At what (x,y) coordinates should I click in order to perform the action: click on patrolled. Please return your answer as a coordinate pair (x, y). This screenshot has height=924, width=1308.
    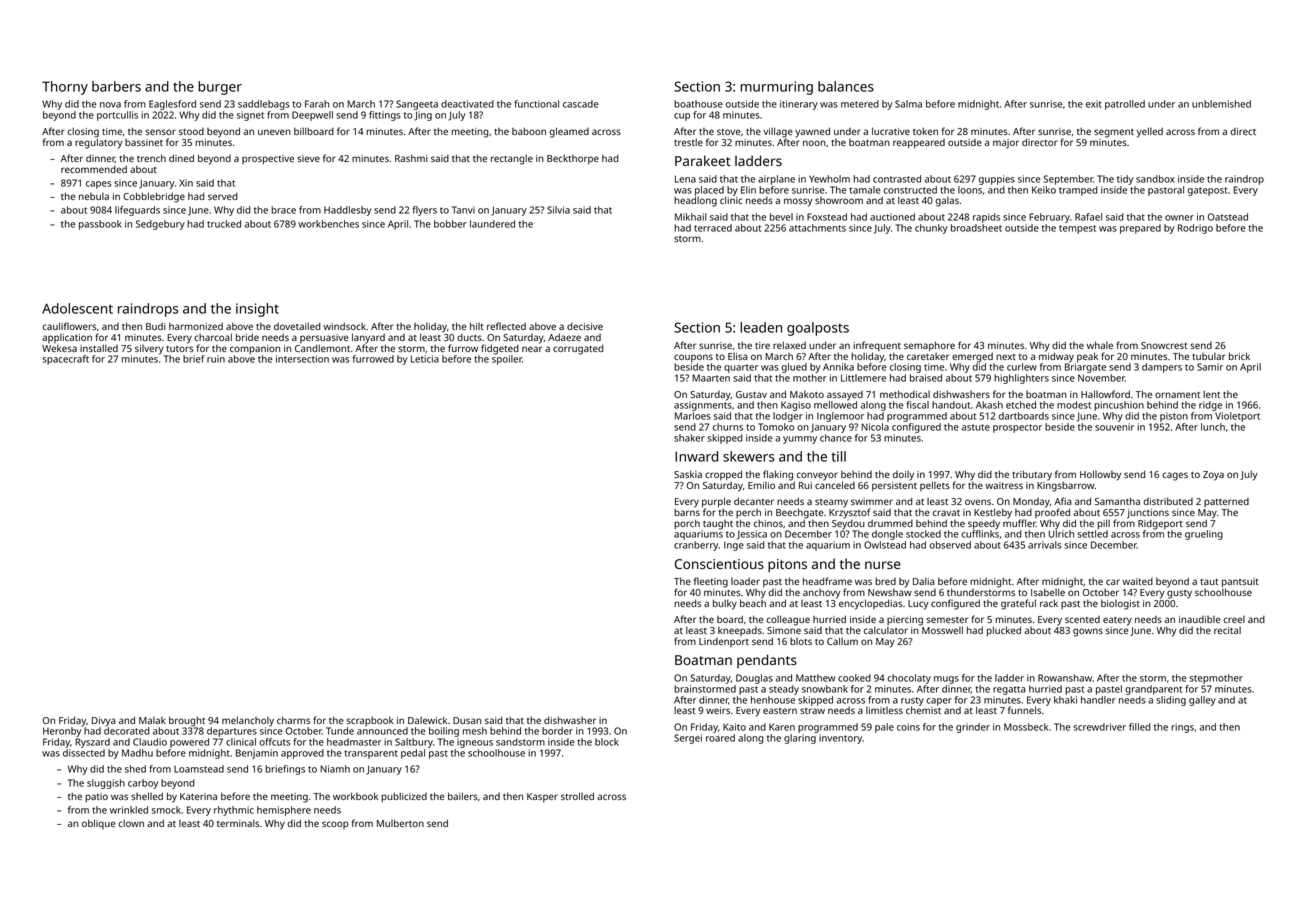
    Looking at the image, I should click on (1125, 105).
